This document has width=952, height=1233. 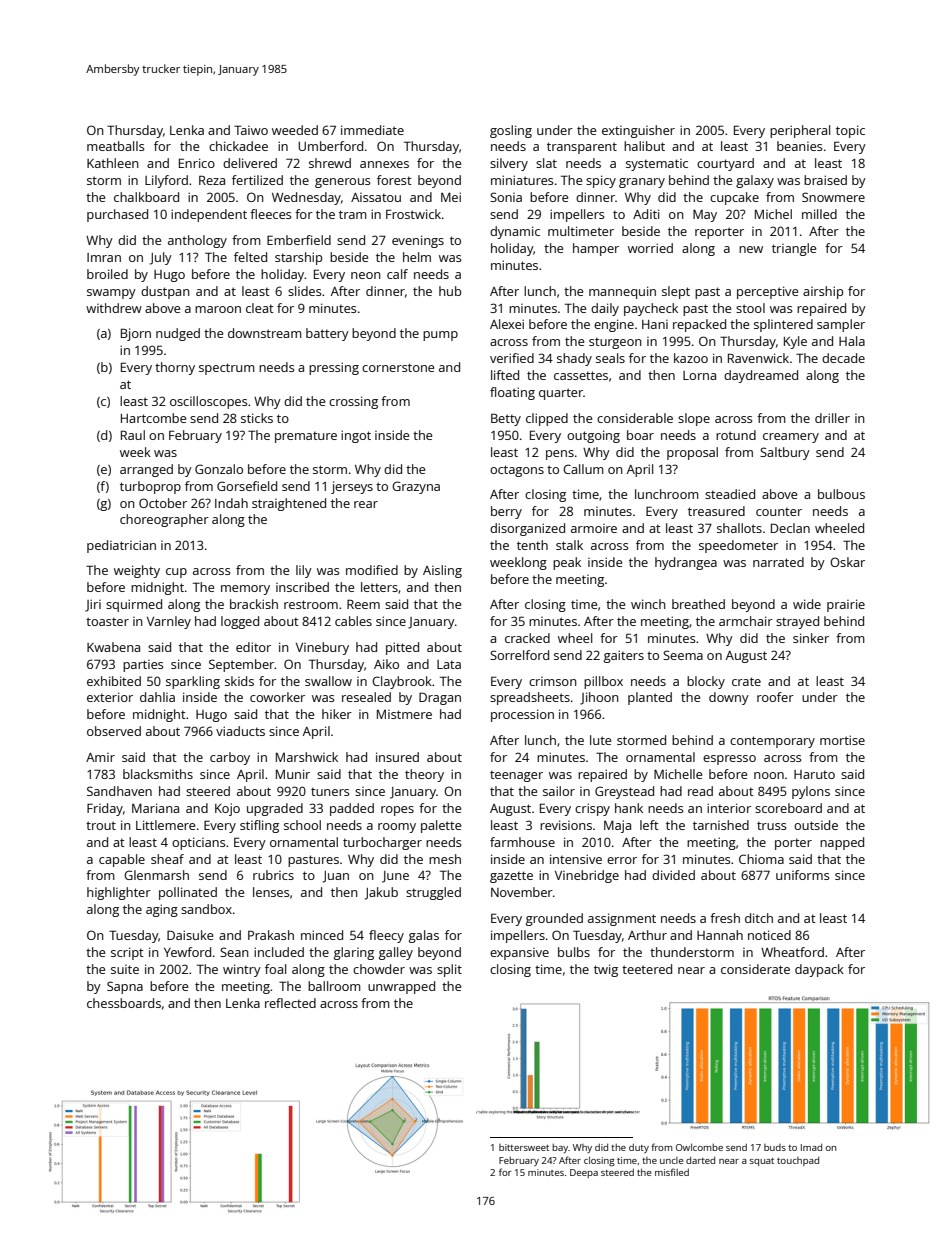 I want to click on exhibited, so click(x=114, y=681).
